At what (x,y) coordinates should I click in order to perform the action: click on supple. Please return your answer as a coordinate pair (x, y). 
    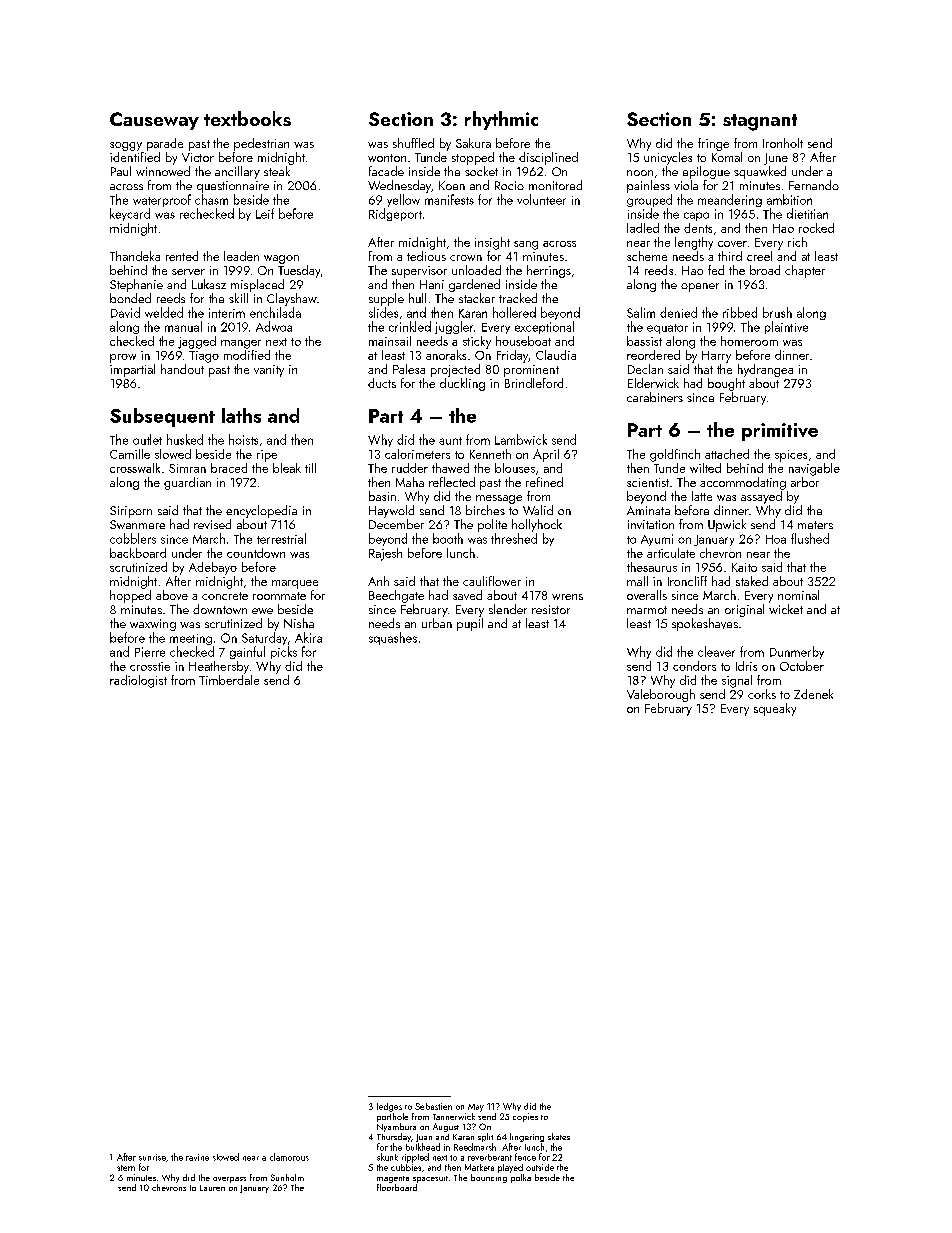
    Looking at the image, I should click on (386, 299).
